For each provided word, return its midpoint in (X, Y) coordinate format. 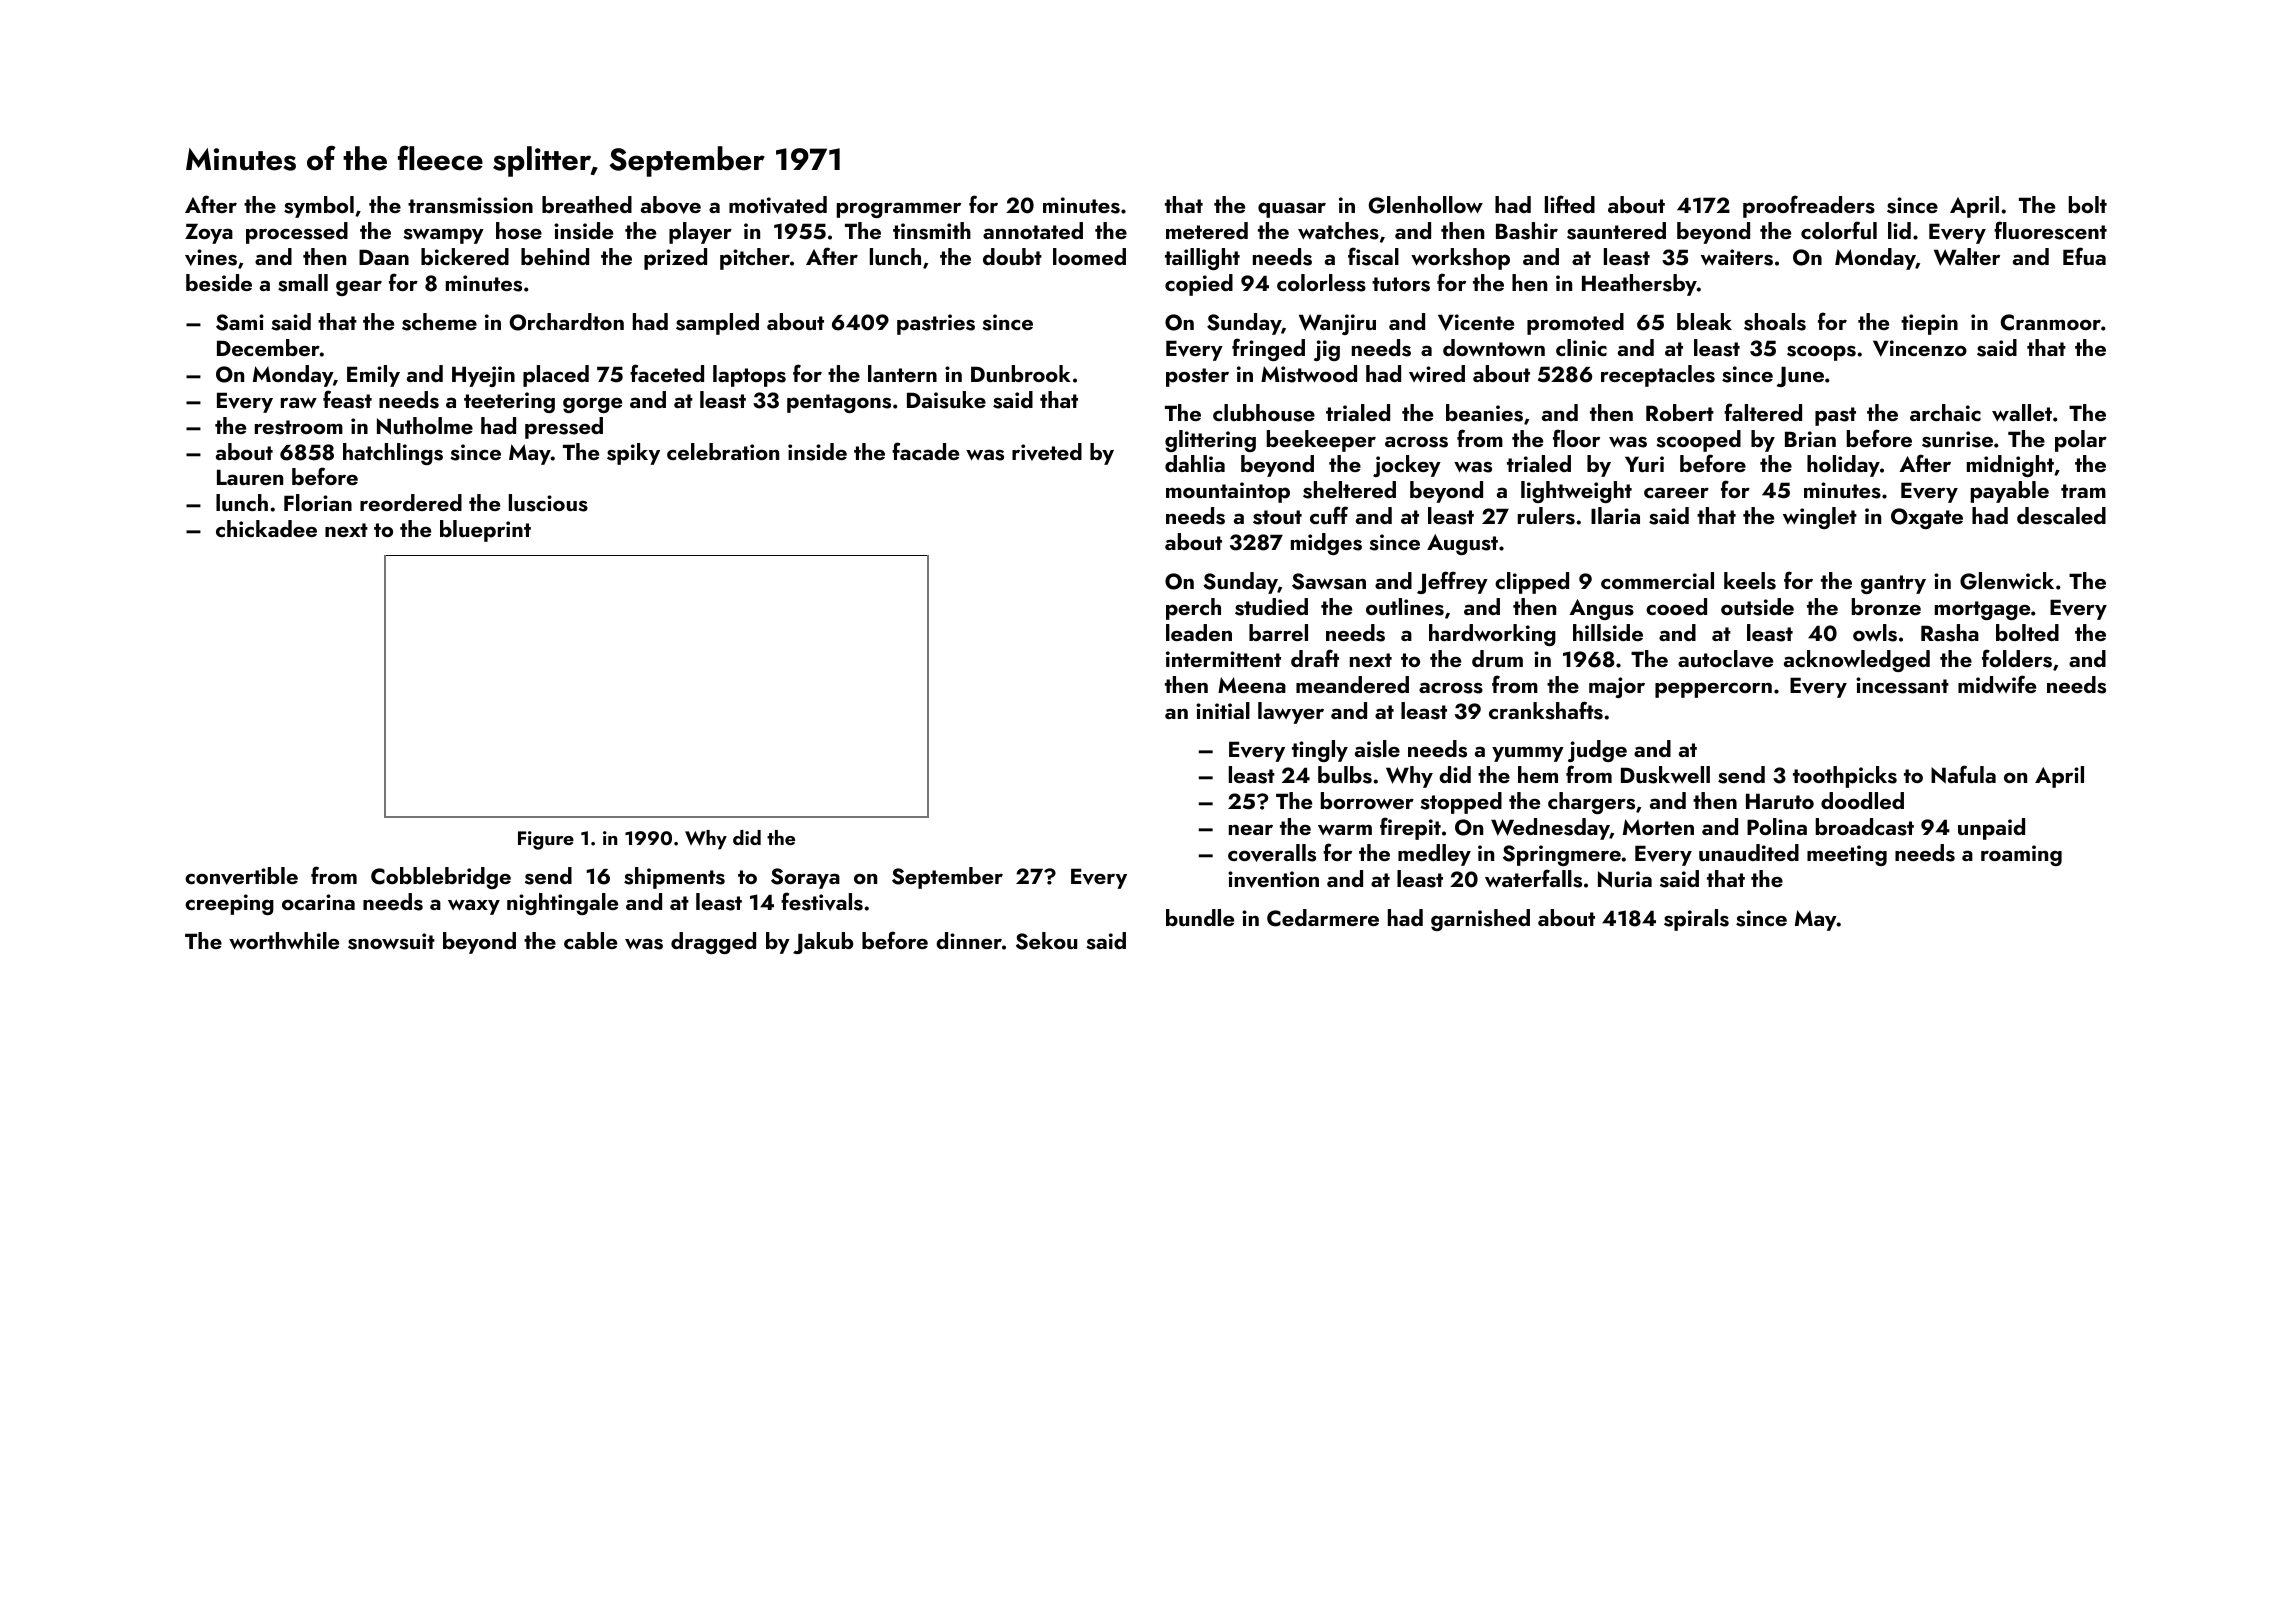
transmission (470, 205)
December (268, 347)
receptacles (1658, 376)
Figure (546, 840)
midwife (1997, 684)
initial (1223, 710)
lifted (1570, 204)
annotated (1033, 230)
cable (590, 940)
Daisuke (946, 400)
